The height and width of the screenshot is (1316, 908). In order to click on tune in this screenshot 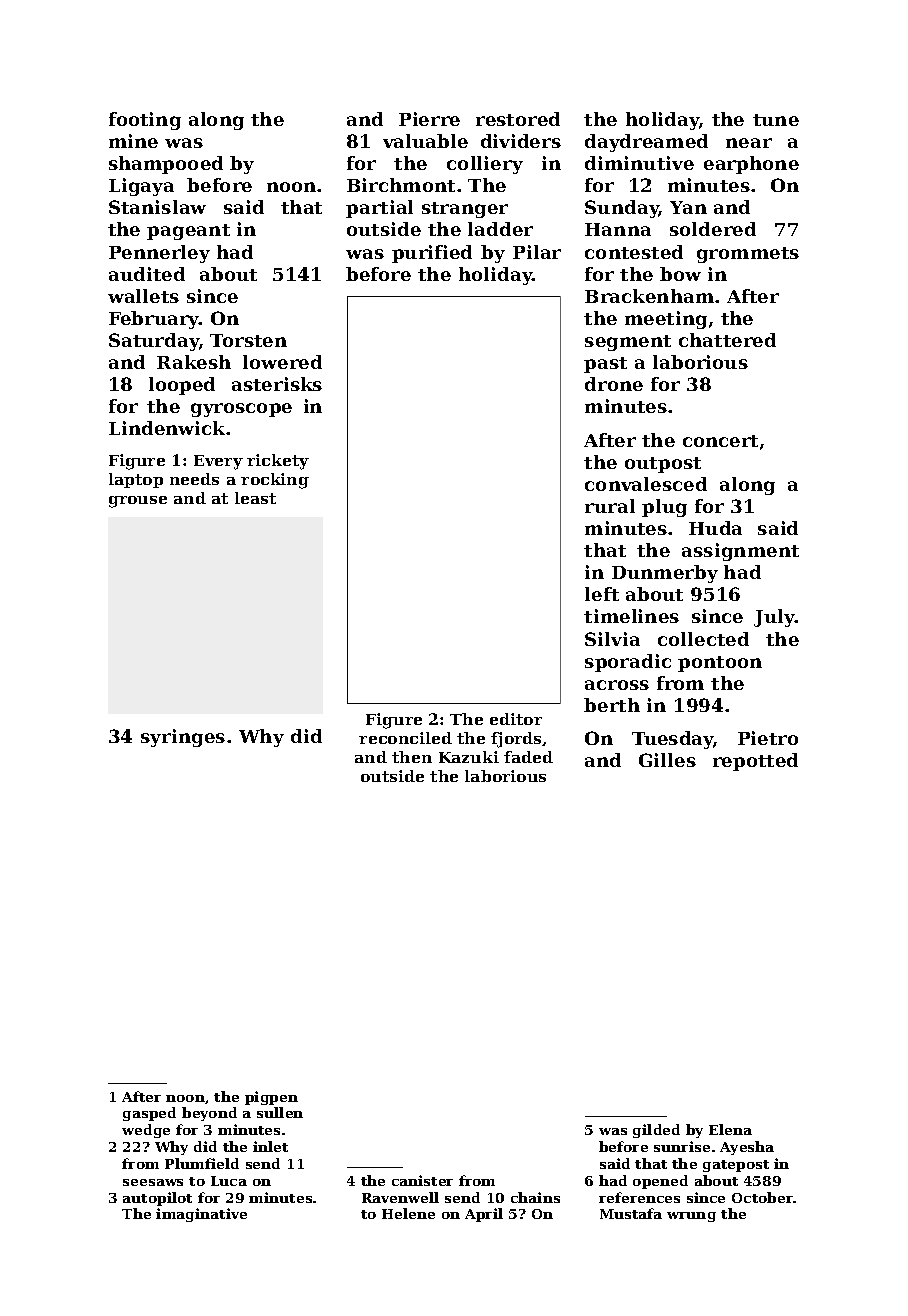, I will do `click(776, 120)`.
